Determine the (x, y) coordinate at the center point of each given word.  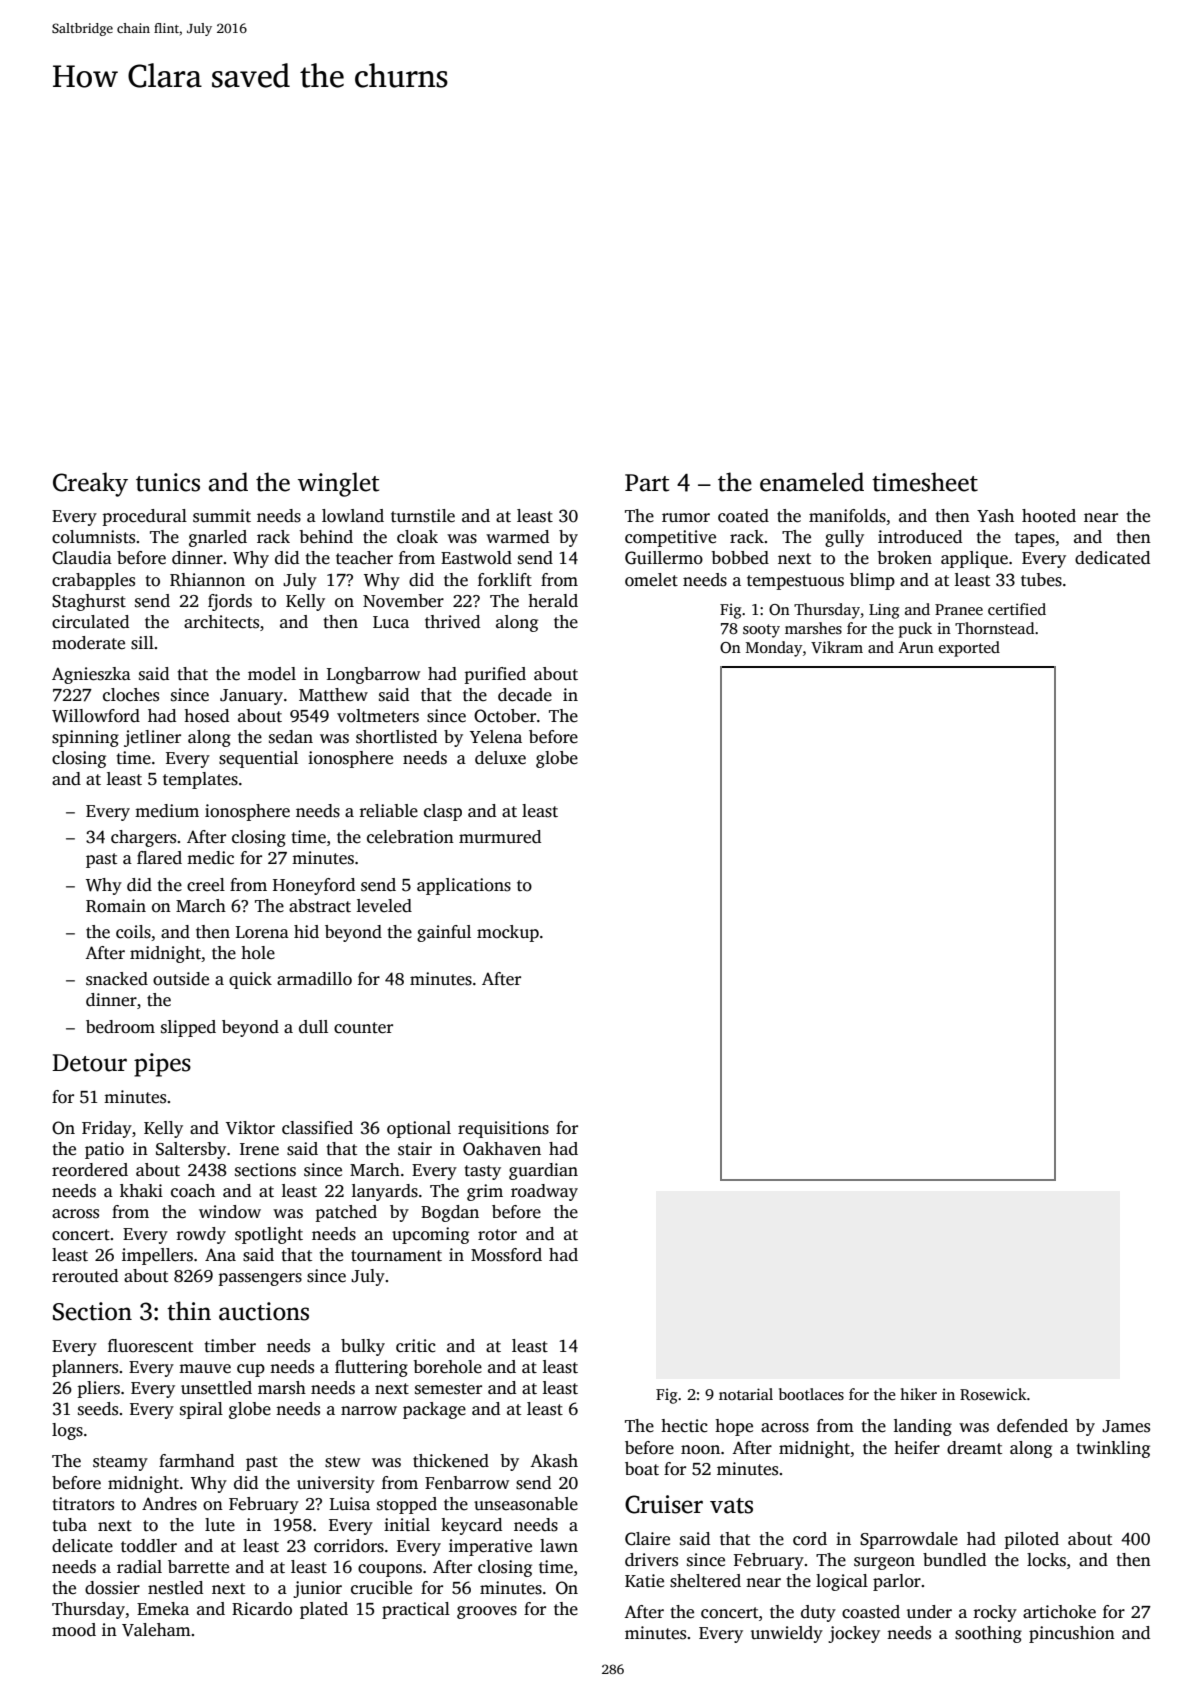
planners (85, 1368)
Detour (89, 1063)
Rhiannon (207, 580)
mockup (508, 933)
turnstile (423, 516)
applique (974, 559)
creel (206, 885)
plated (324, 1610)
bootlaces (811, 1394)
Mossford (506, 1255)
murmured (500, 837)
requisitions (503, 1129)
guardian (543, 1171)
